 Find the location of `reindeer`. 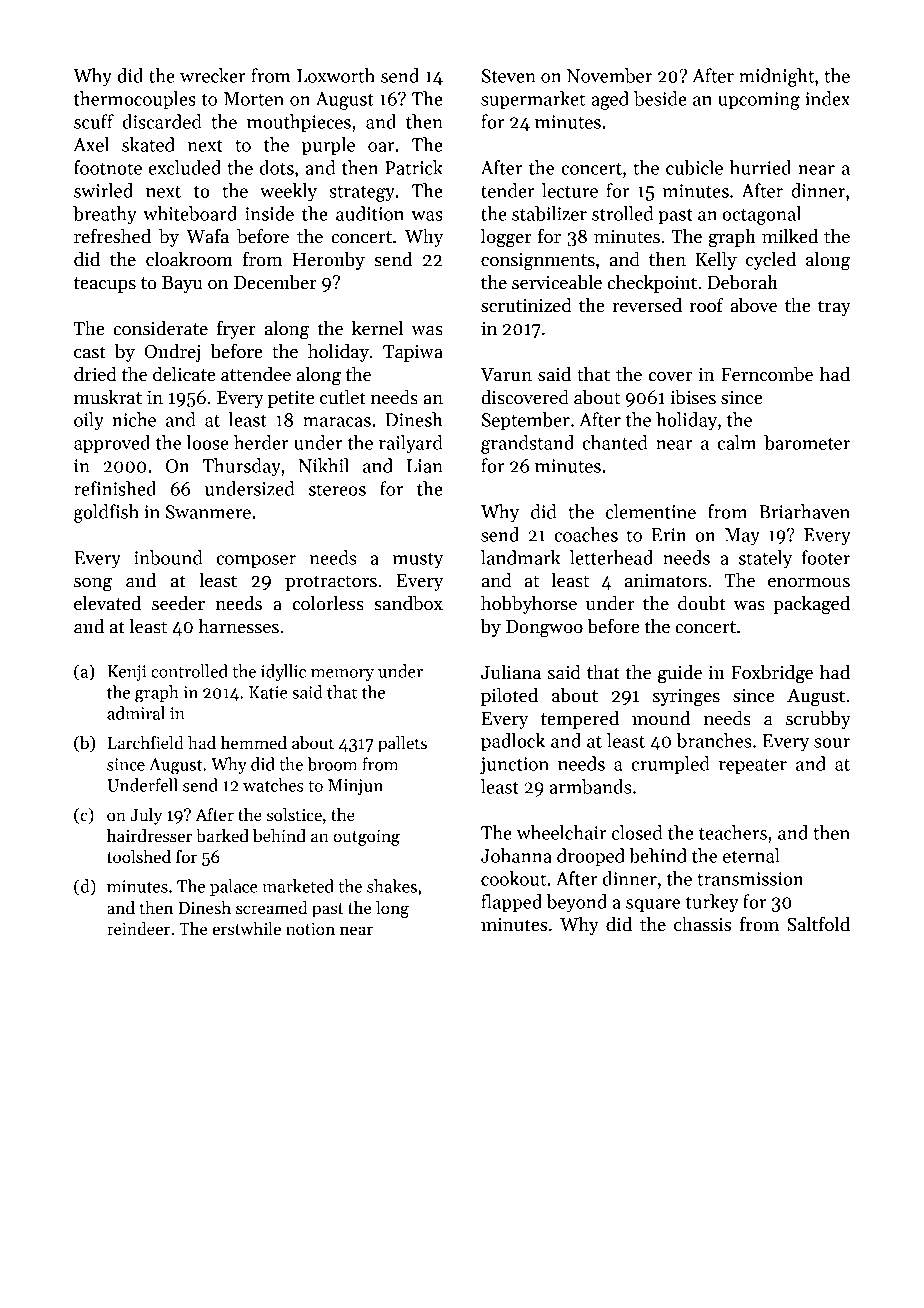

reindeer is located at coordinates (138, 929).
